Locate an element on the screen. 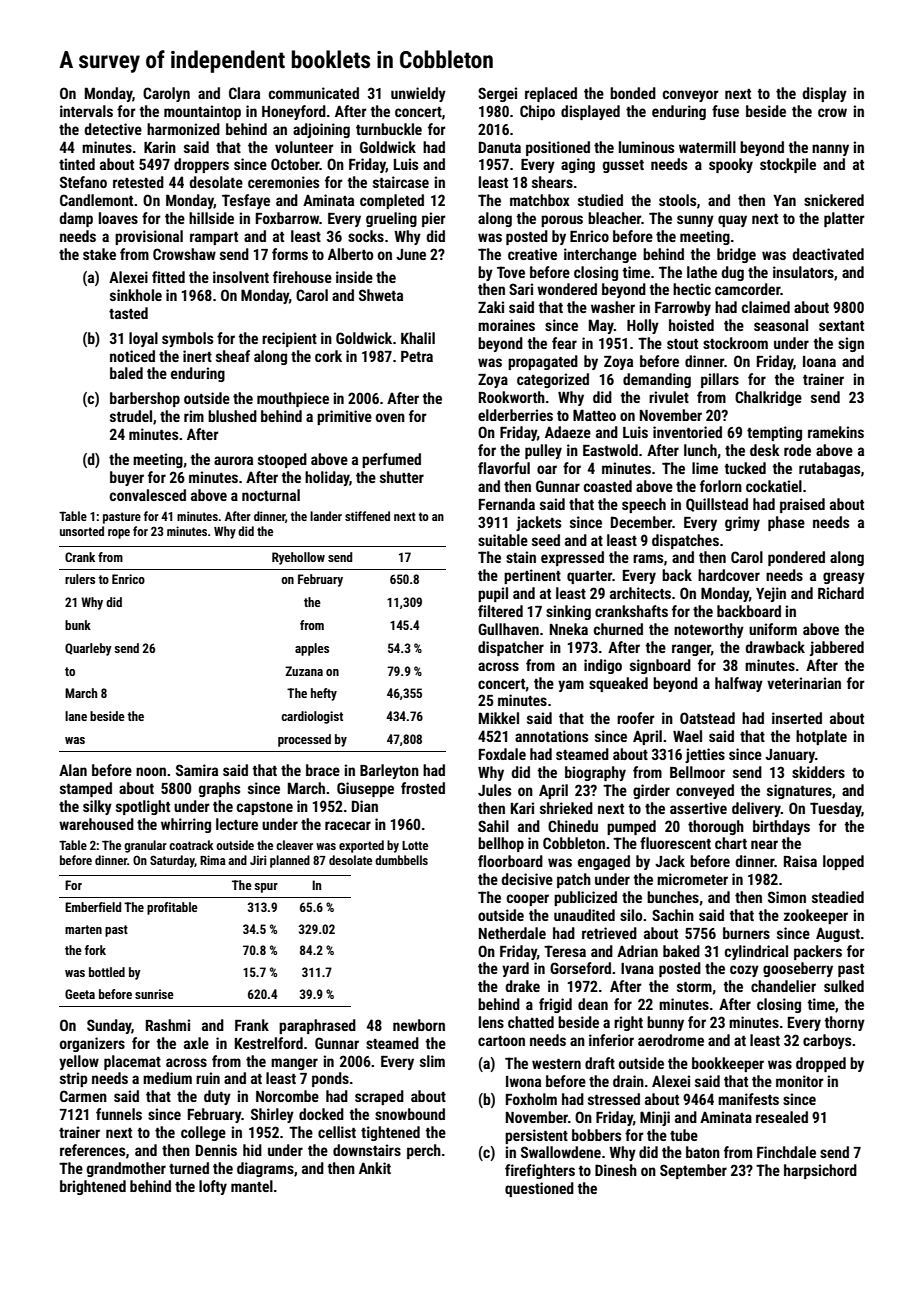 The width and height of the screenshot is (924, 1308). Clara is located at coordinates (244, 93).
